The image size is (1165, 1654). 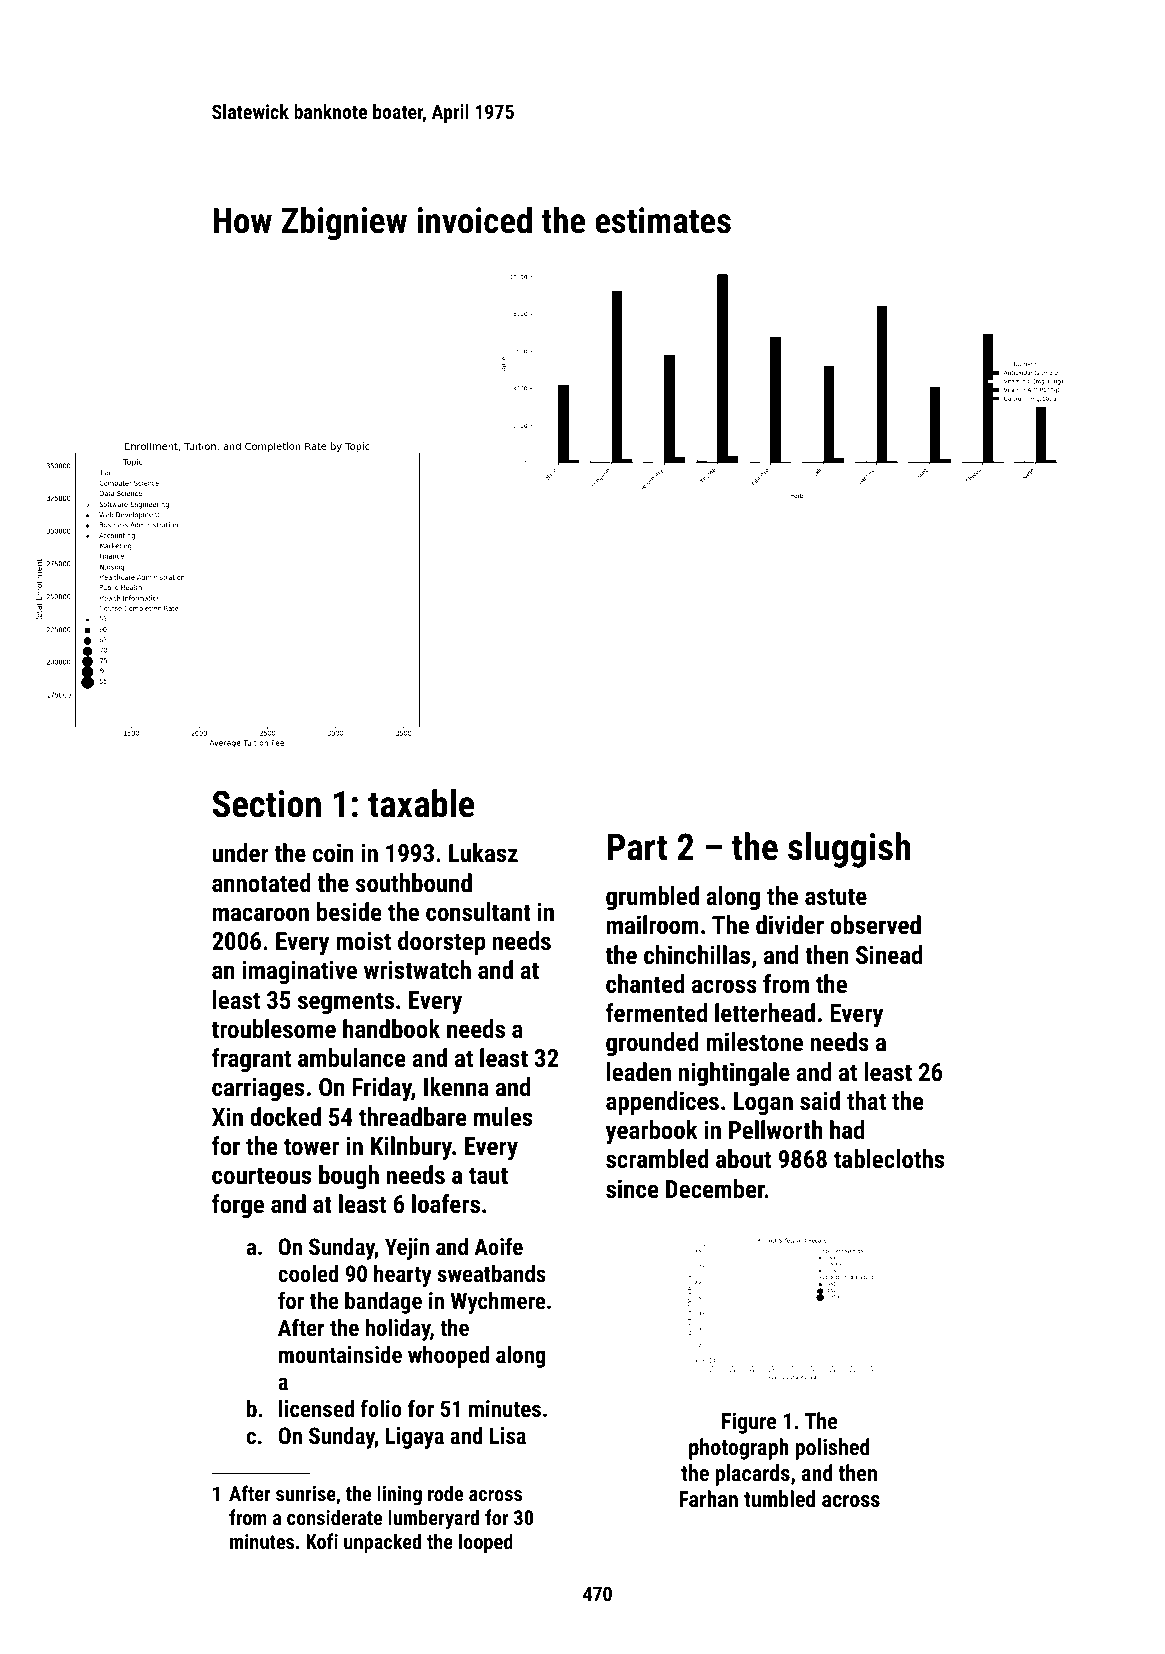 I want to click on polished, so click(x=832, y=1449).
